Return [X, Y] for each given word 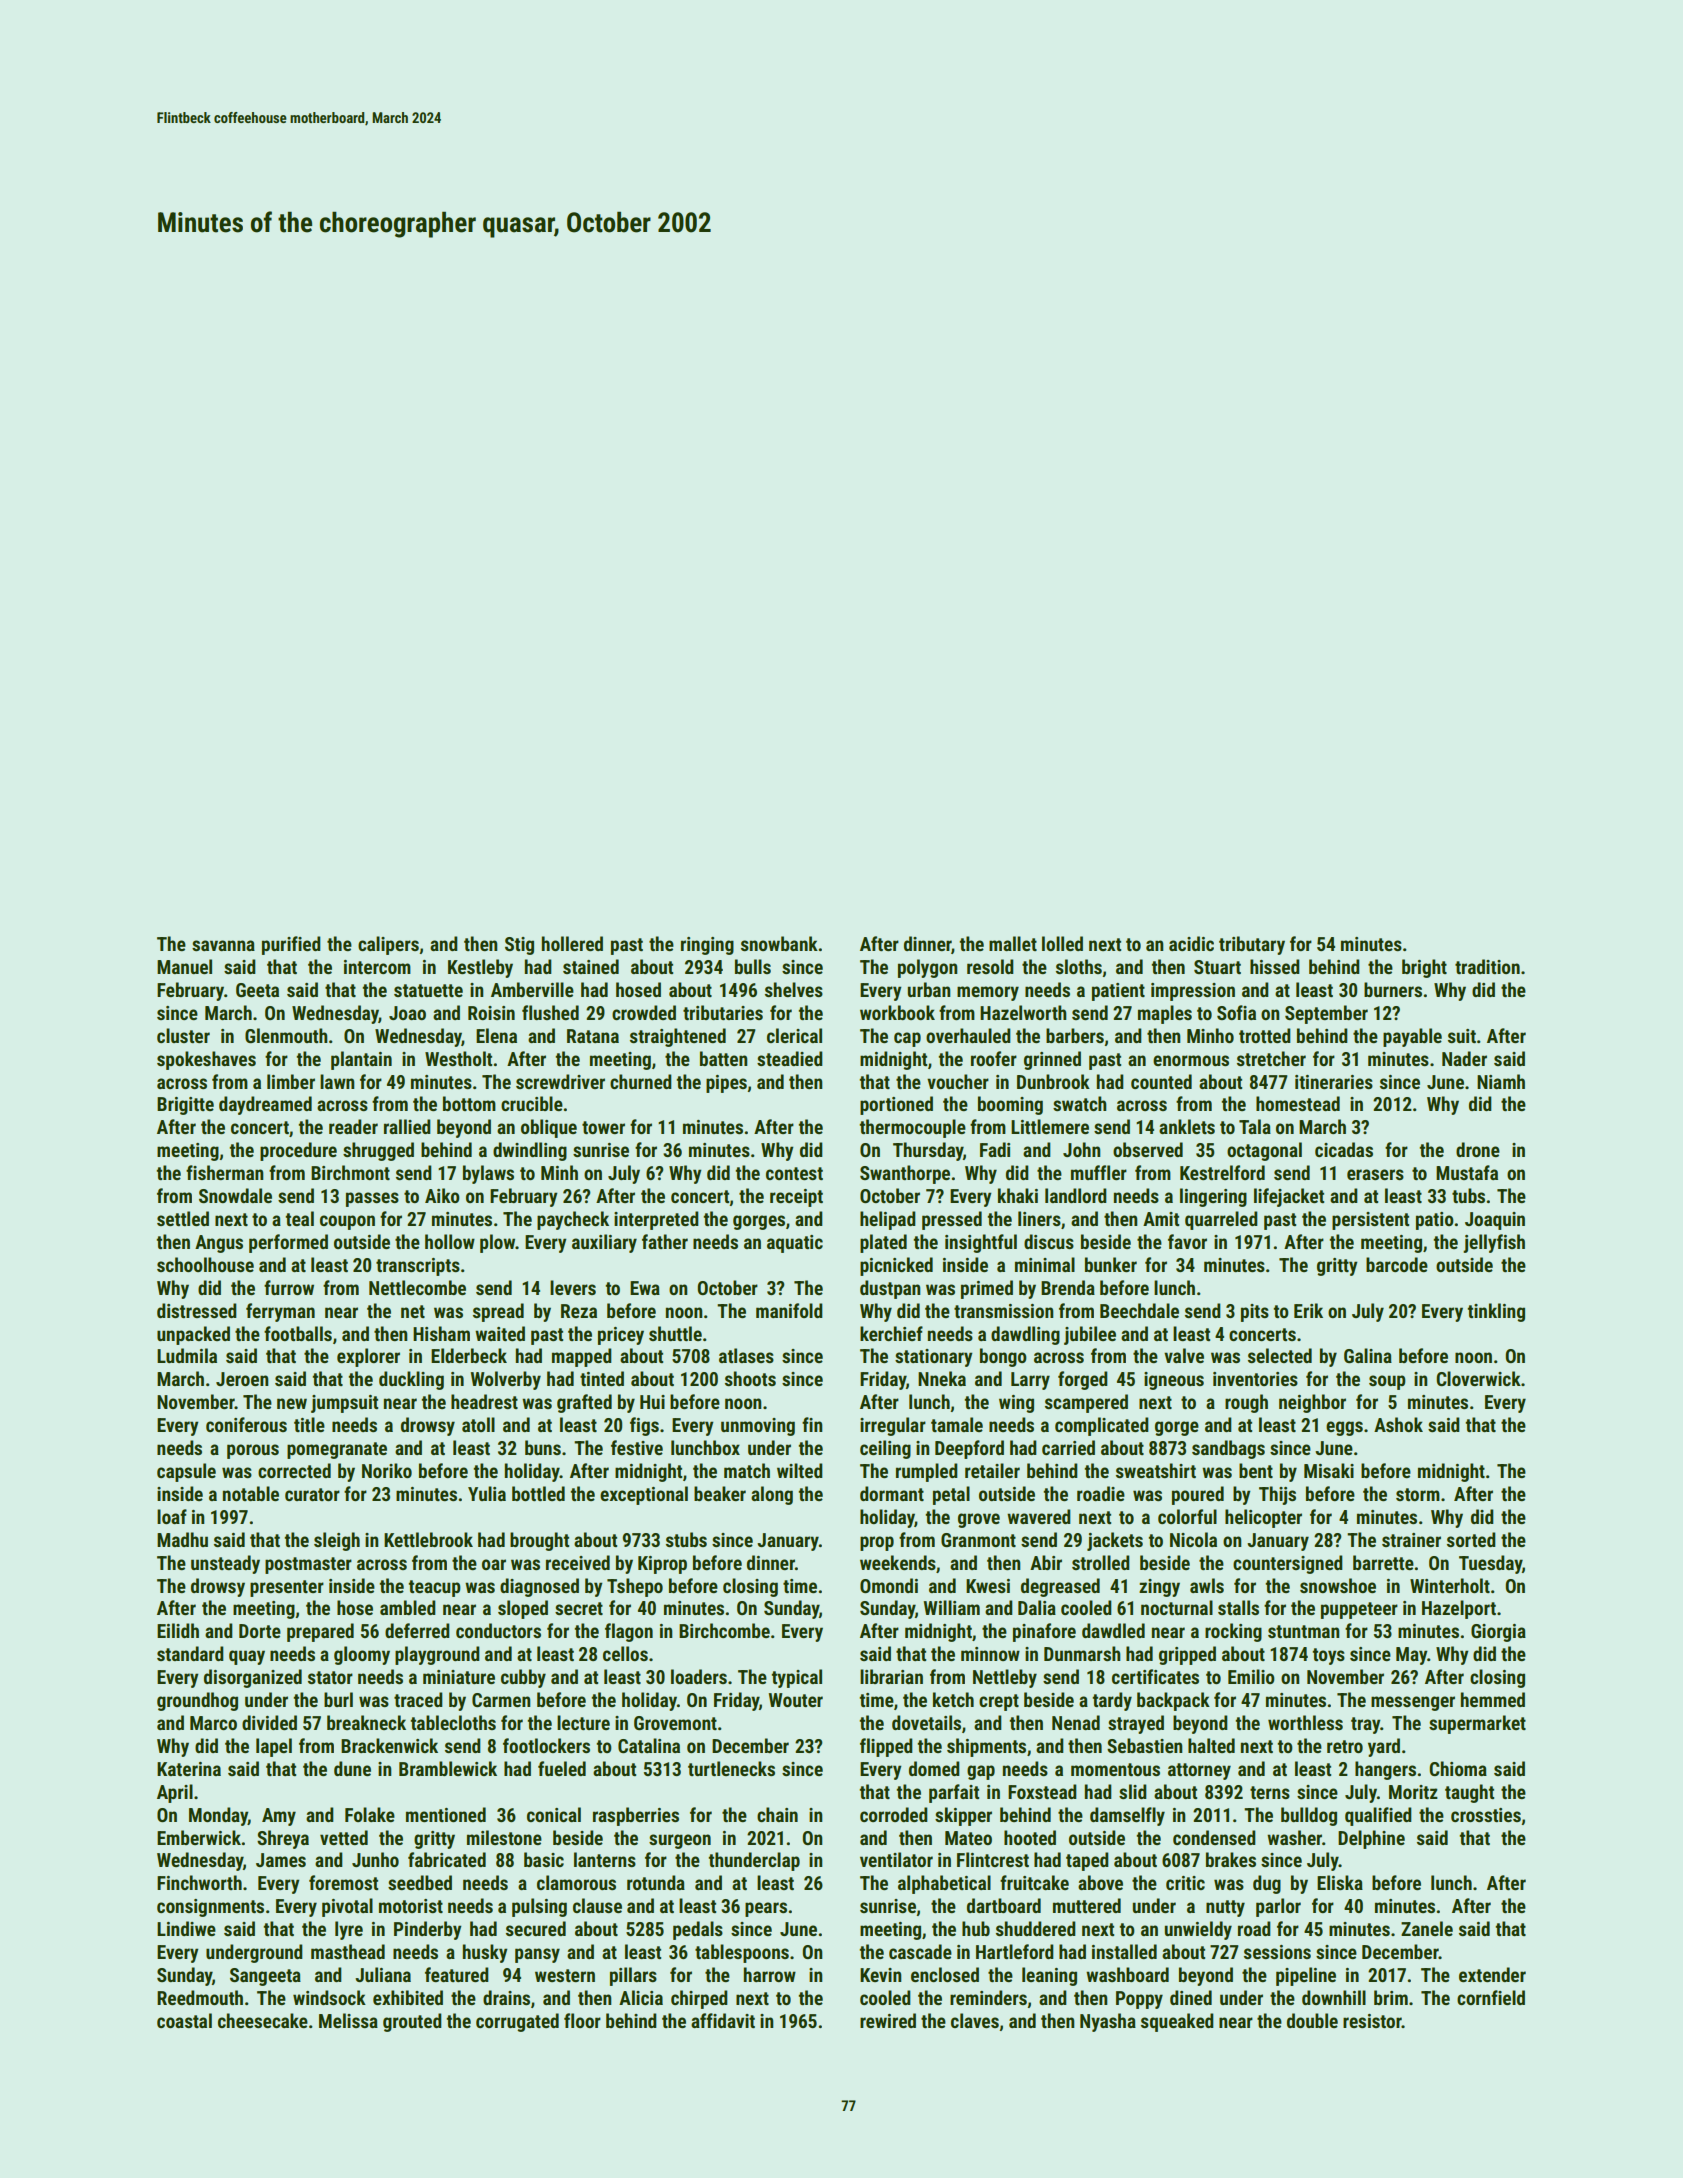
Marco [213, 1723]
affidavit [723, 2020]
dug [1267, 1884]
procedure [298, 1151]
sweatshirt [1156, 1470]
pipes [726, 1084]
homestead [1298, 1103]
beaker [720, 1493]
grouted [412, 2022]
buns [543, 1447]
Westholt [458, 1058]
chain [777, 1814]
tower [603, 1127]
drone [1478, 1149]
